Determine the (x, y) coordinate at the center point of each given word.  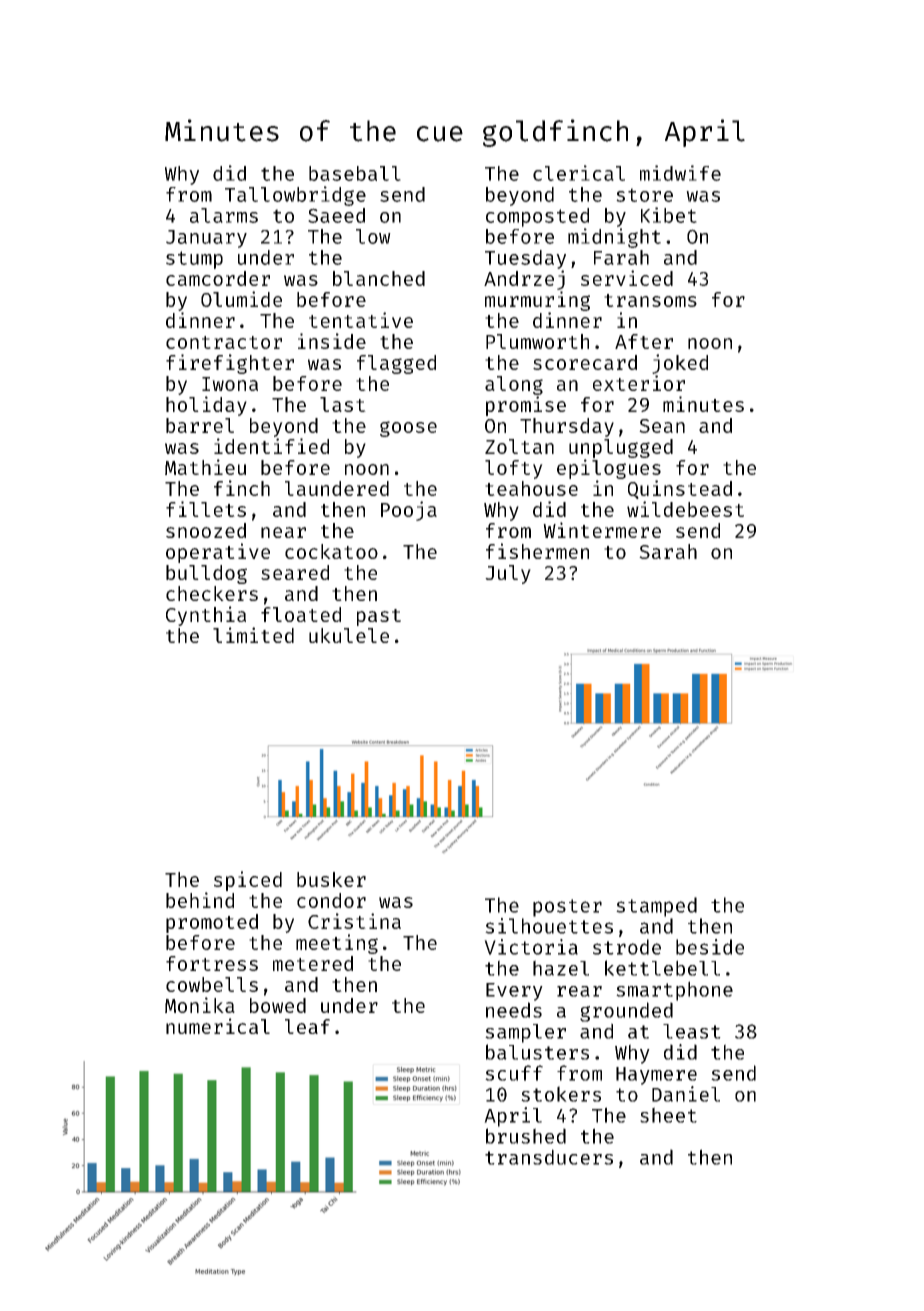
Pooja (409, 511)
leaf (307, 1026)
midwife (680, 173)
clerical (579, 173)
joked (680, 364)
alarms (224, 215)
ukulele (349, 635)
